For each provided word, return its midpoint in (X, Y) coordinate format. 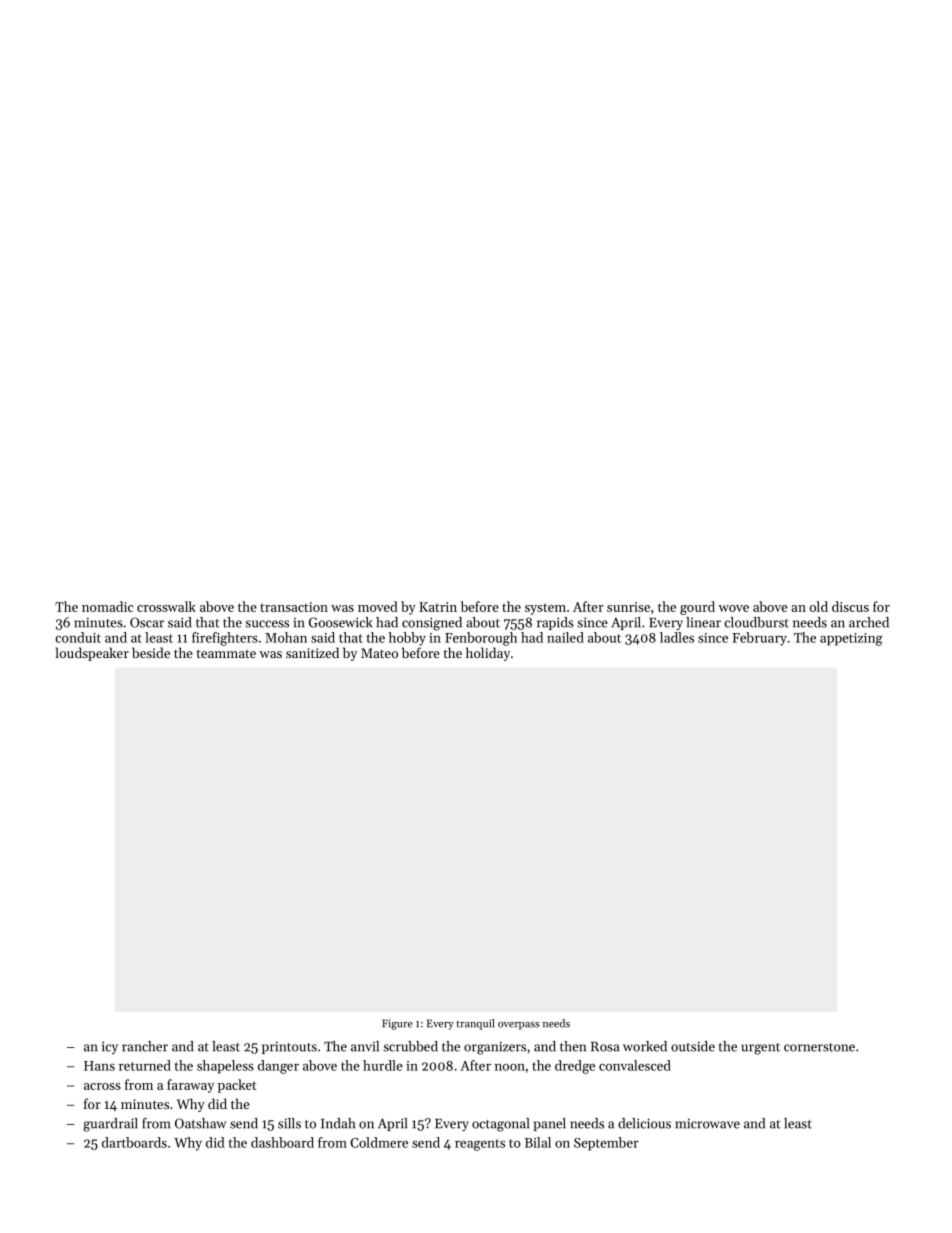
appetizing (851, 639)
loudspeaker (92, 654)
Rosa (605, 1047)
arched (869, 622)
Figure (397, 1024)
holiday (488, 654)
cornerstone (819, 1047)
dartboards (134, 1142)
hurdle (383, 1065)
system (545, 609)
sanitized (312, 652)
